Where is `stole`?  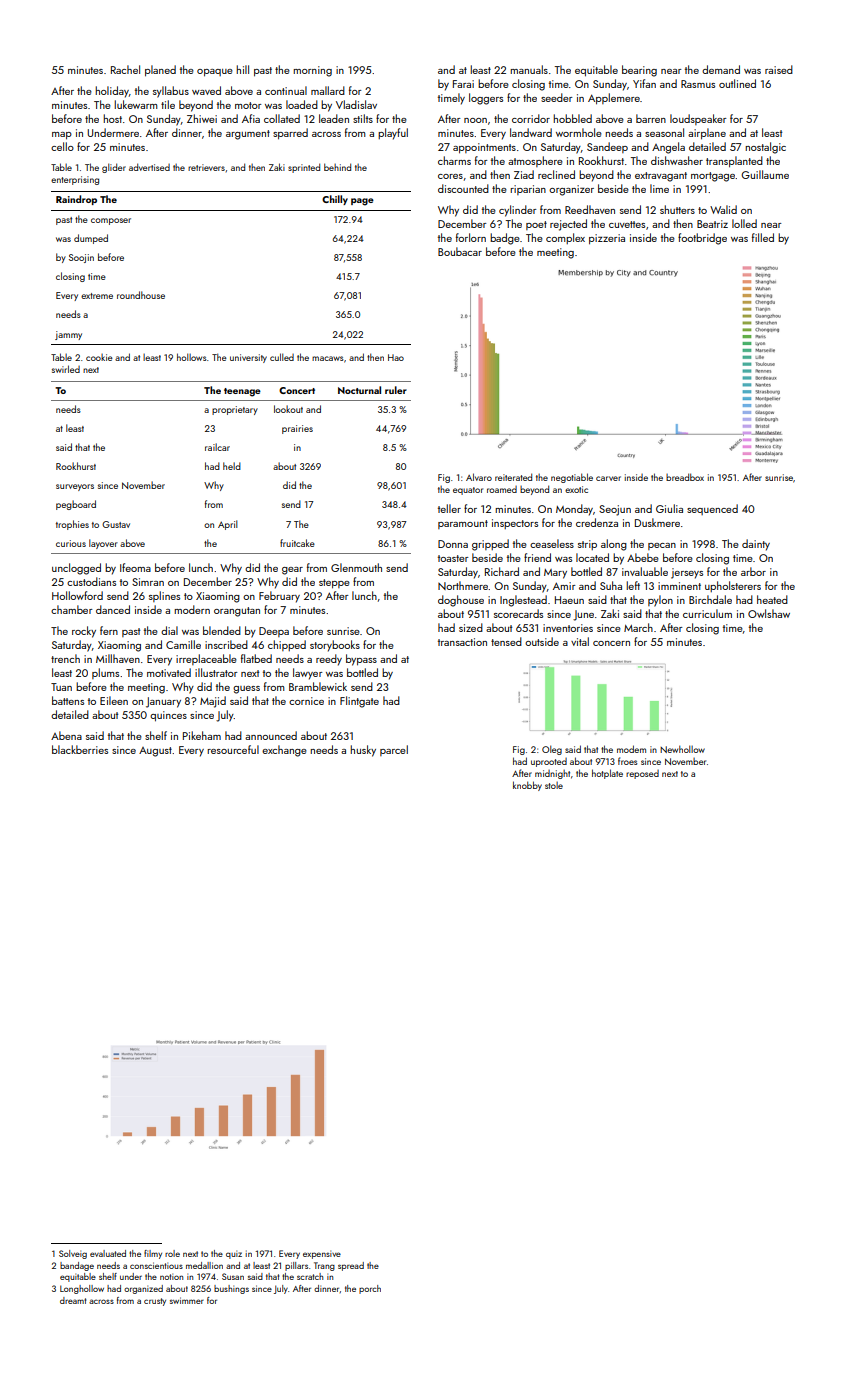 stole is located at coordinates (554, 785).
